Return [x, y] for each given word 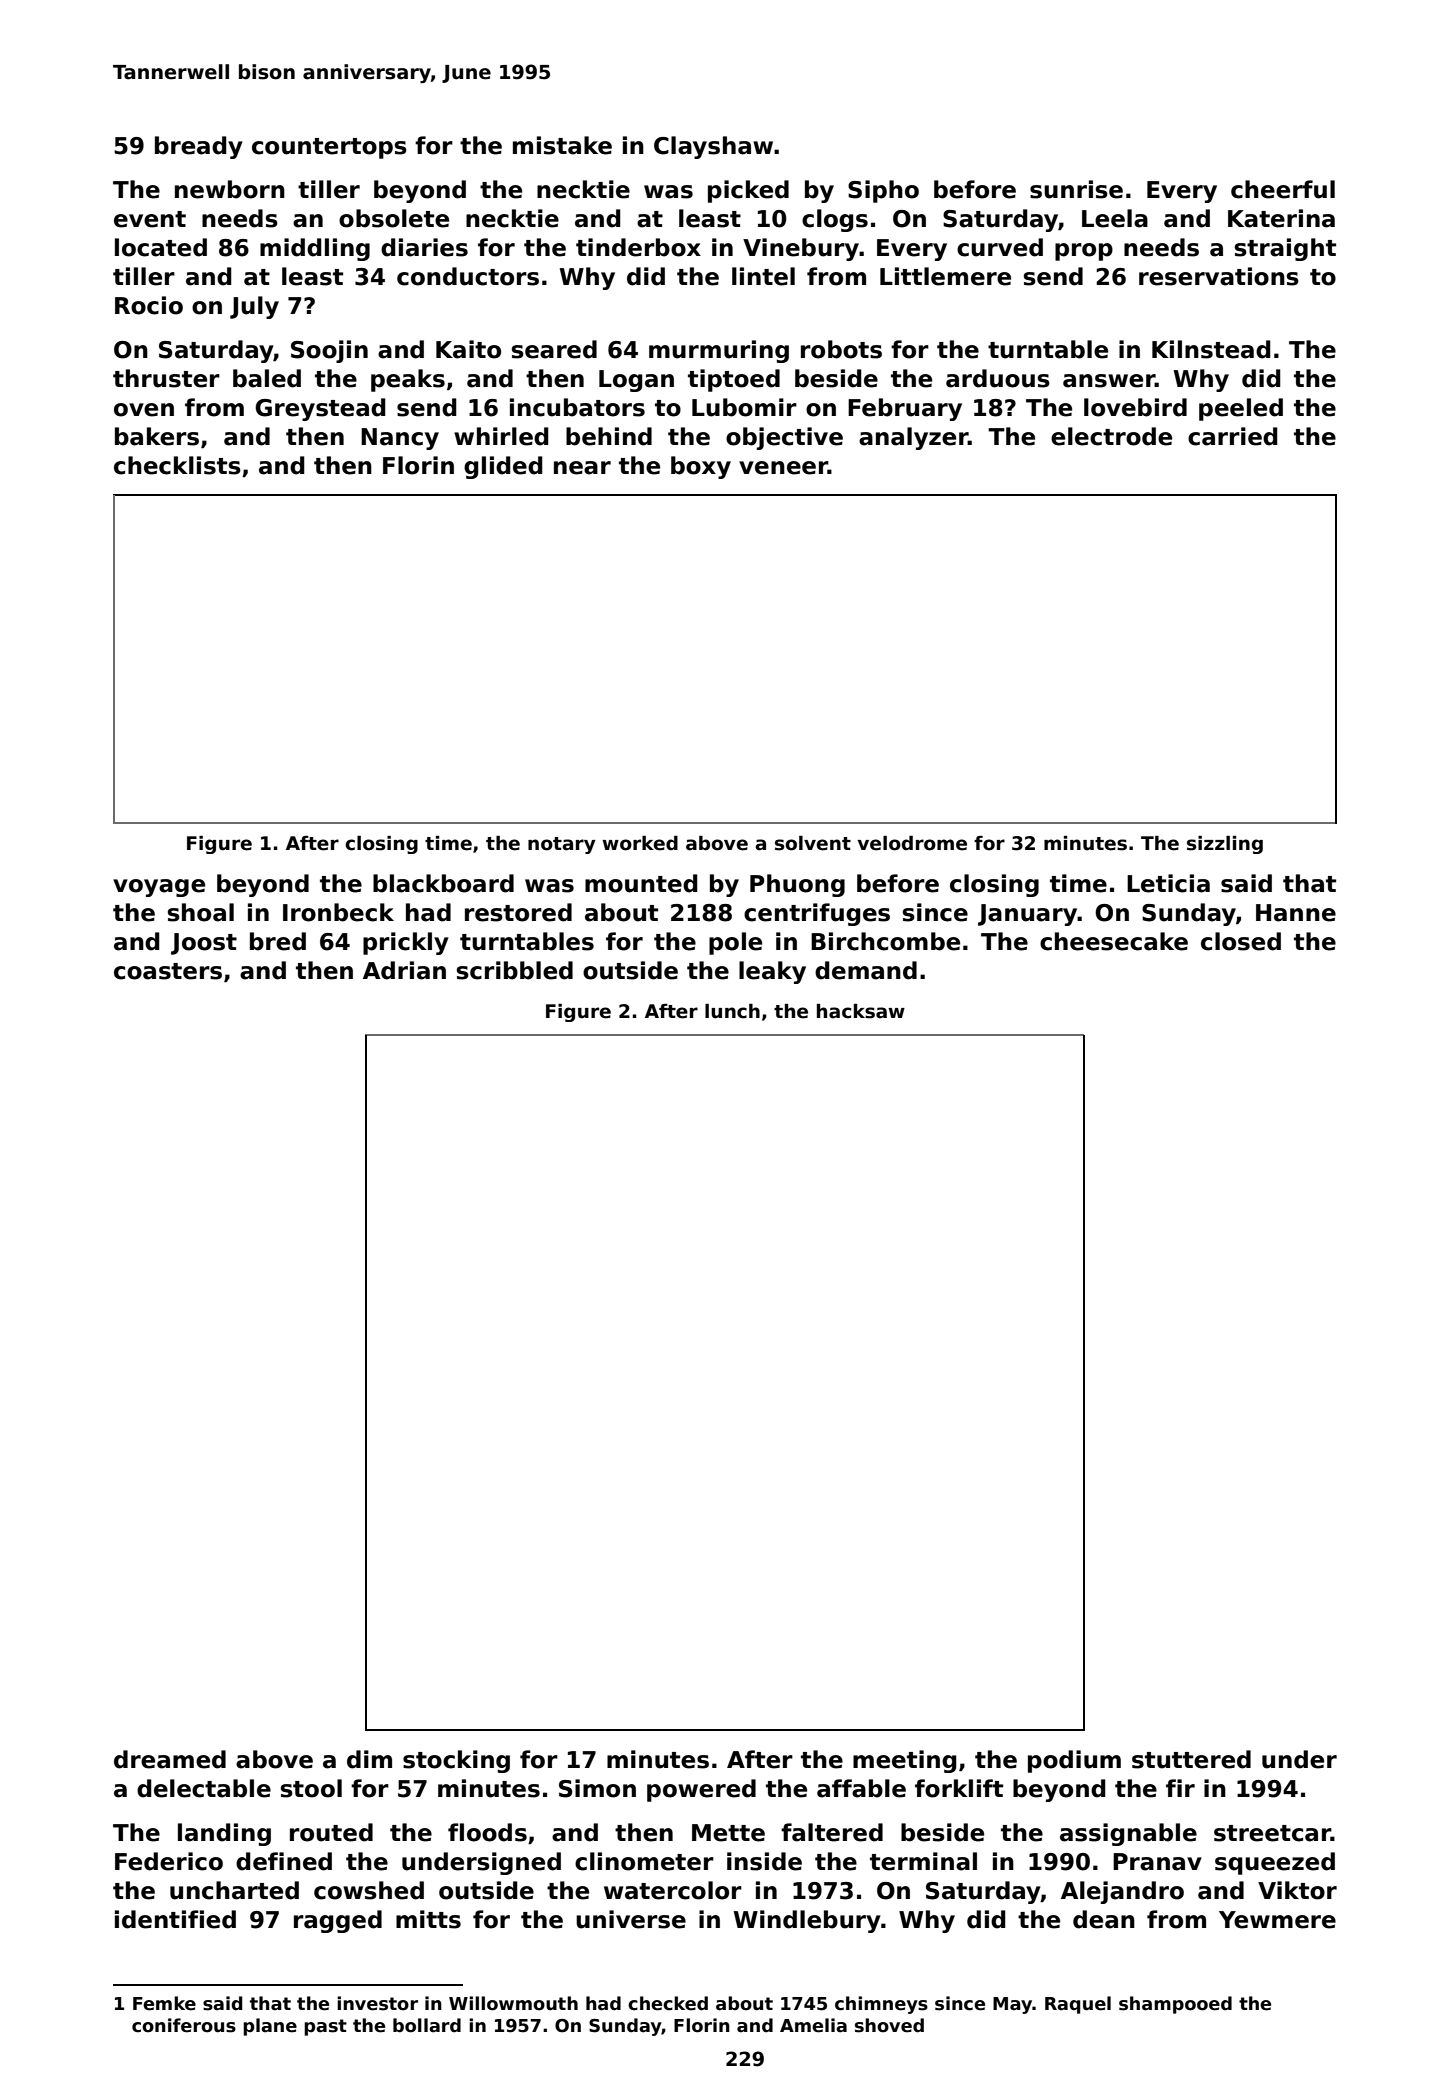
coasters [168, 971]
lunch [732, 1011]
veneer [783, 468]
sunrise [1076, 189]
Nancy [400, 439]
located [161, 247]
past [325, 2027]
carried [1233, 436]
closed [1241, 941]
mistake [562, 145]
